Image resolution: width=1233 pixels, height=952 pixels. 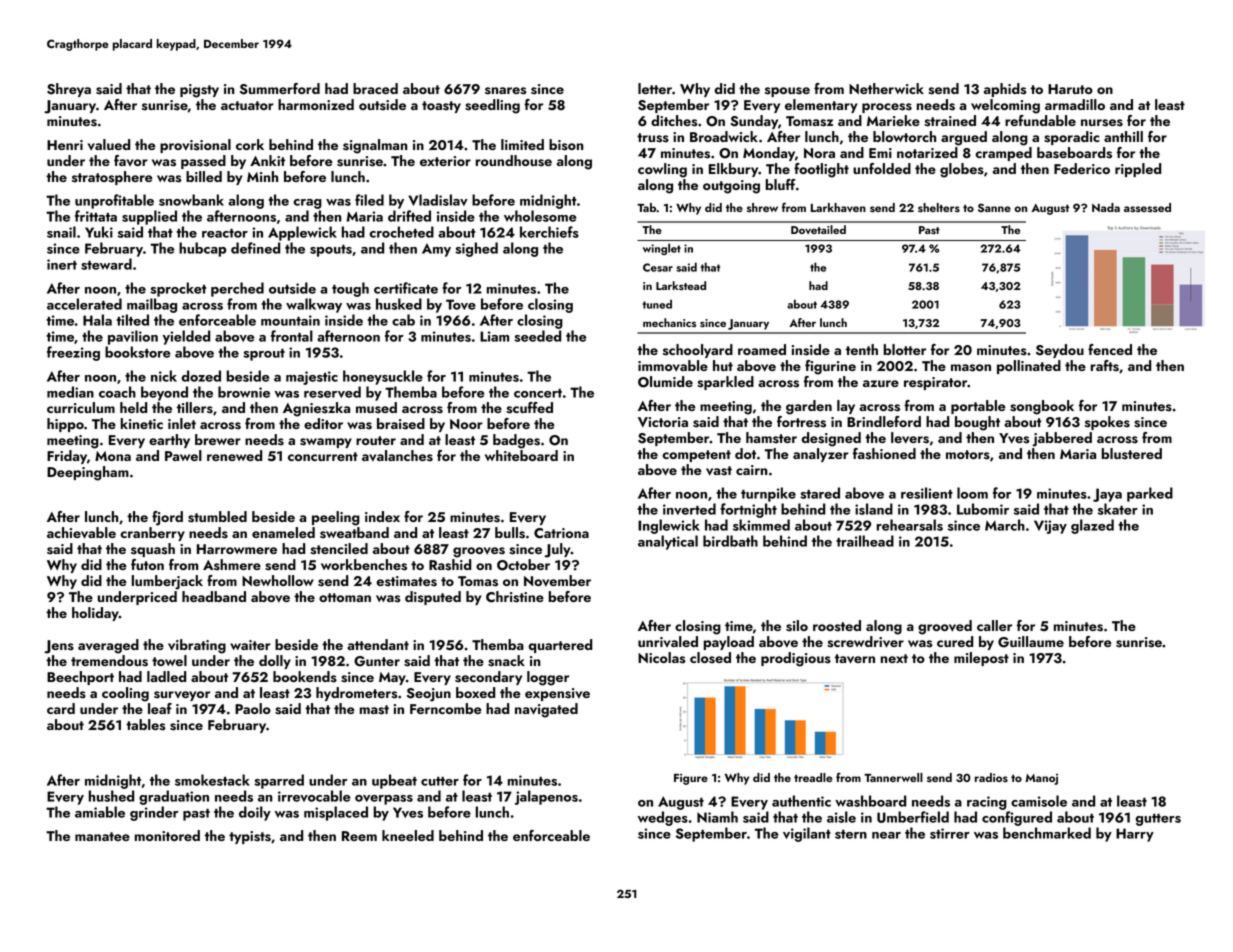 I want to click on globes, so click(x=962, y=170).
